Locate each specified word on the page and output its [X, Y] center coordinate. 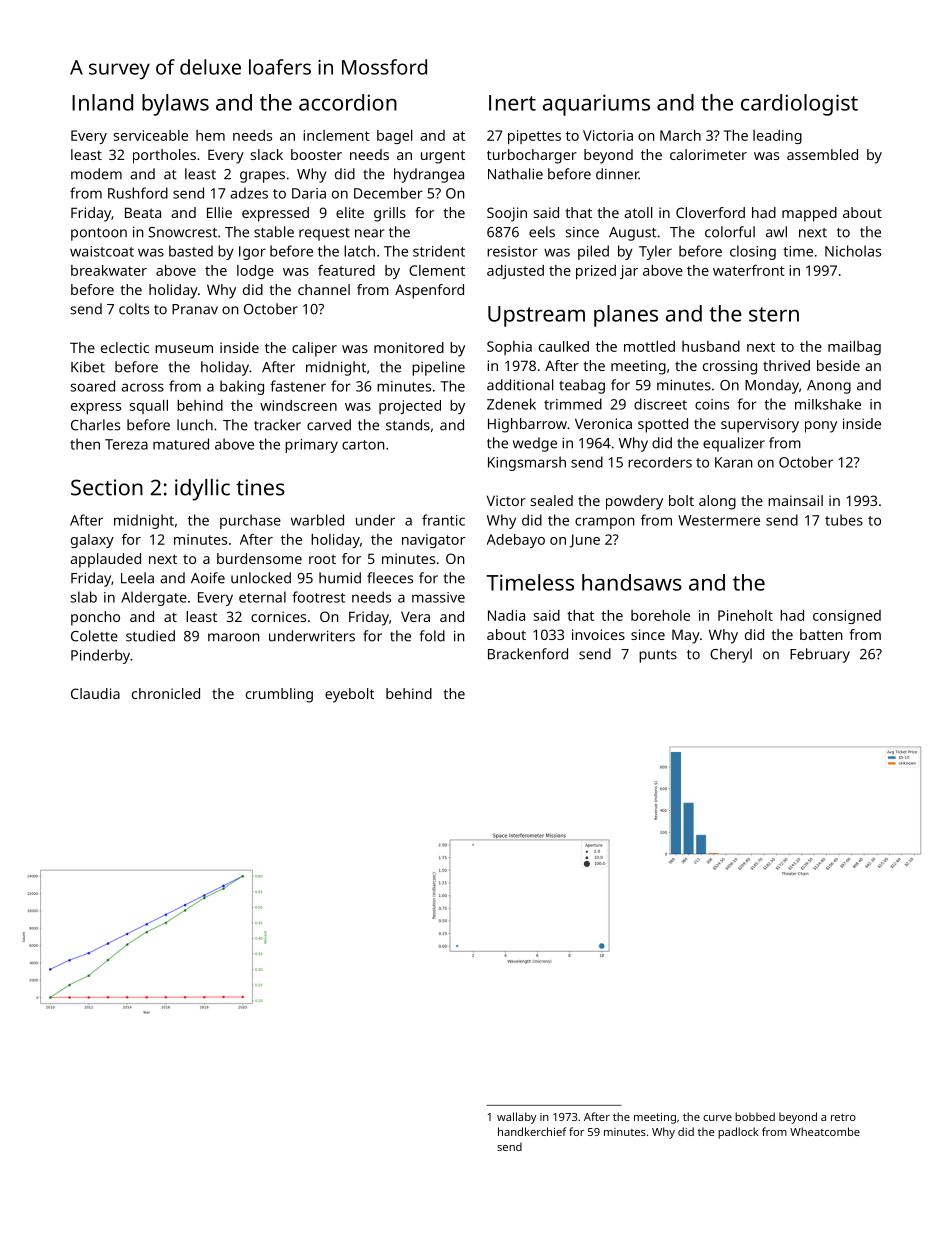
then [85, 444]
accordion [348, 102]
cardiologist [799, 105]
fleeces [390, 578]
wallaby [517, 1118]
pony [821, 427]
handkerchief [532, 1131]
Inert [512, 103]
